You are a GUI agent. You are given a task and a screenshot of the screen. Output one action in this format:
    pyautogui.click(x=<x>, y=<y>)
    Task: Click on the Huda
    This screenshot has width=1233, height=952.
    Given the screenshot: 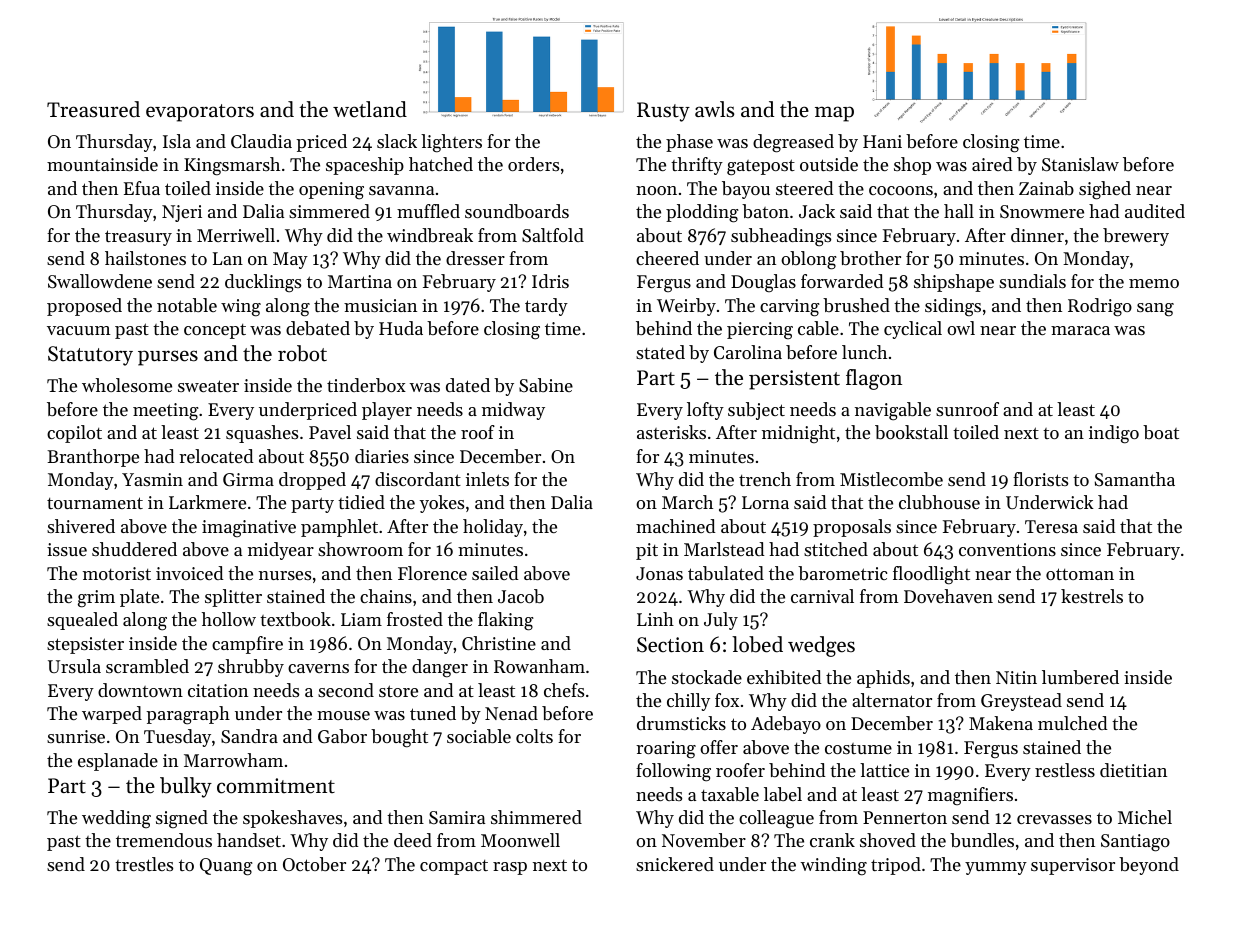 What is the action you would take?
    pyautogui.click(x=401, y=328)
